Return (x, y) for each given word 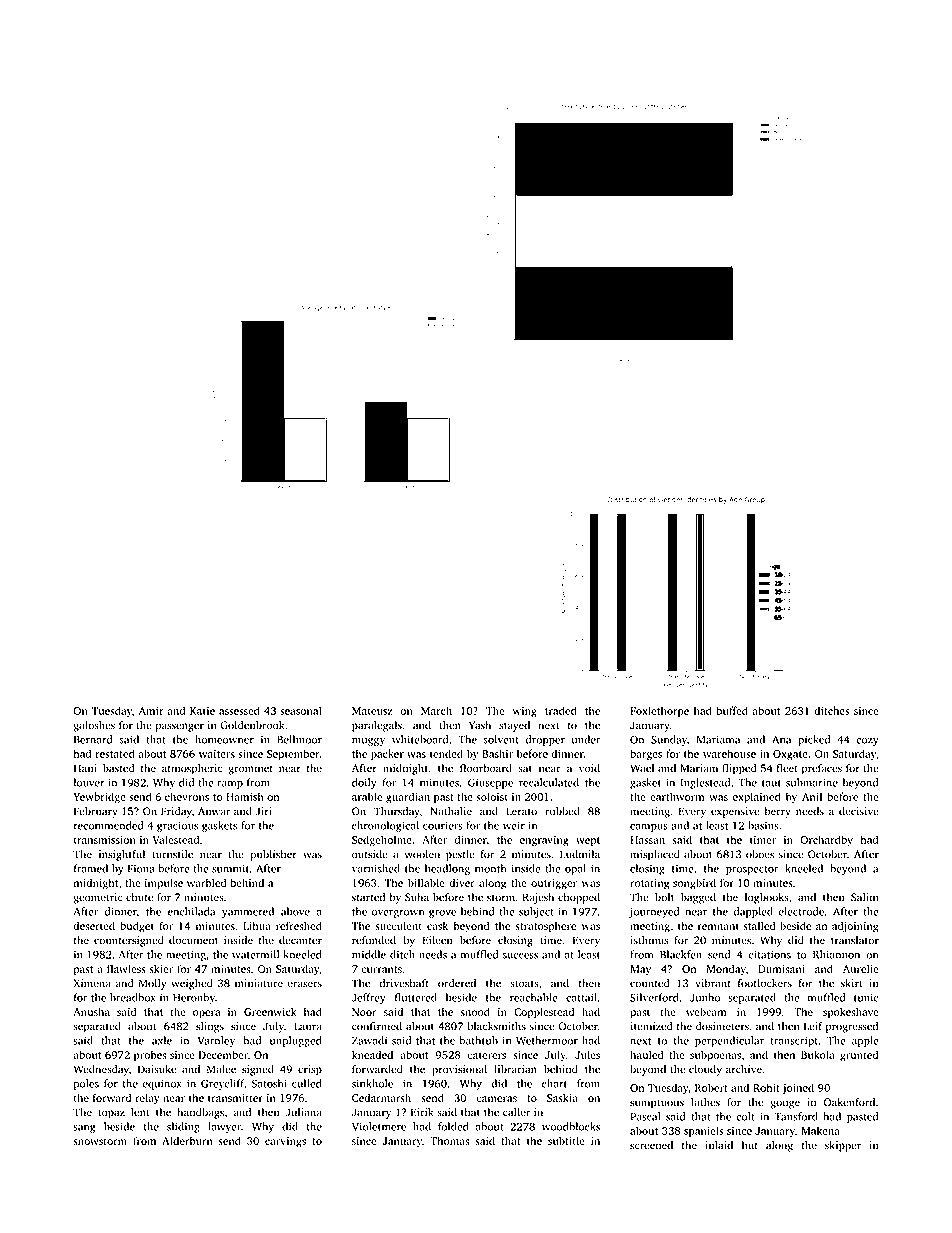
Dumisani (781, 969)
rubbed (562, 811)
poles (86, 1084)
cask (437, 925)
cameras (496, 1099)
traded (560, 710)
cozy (867, 742)
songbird (694, 884)
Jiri (263, 811)
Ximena (92, 983)
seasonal (301, 710)
